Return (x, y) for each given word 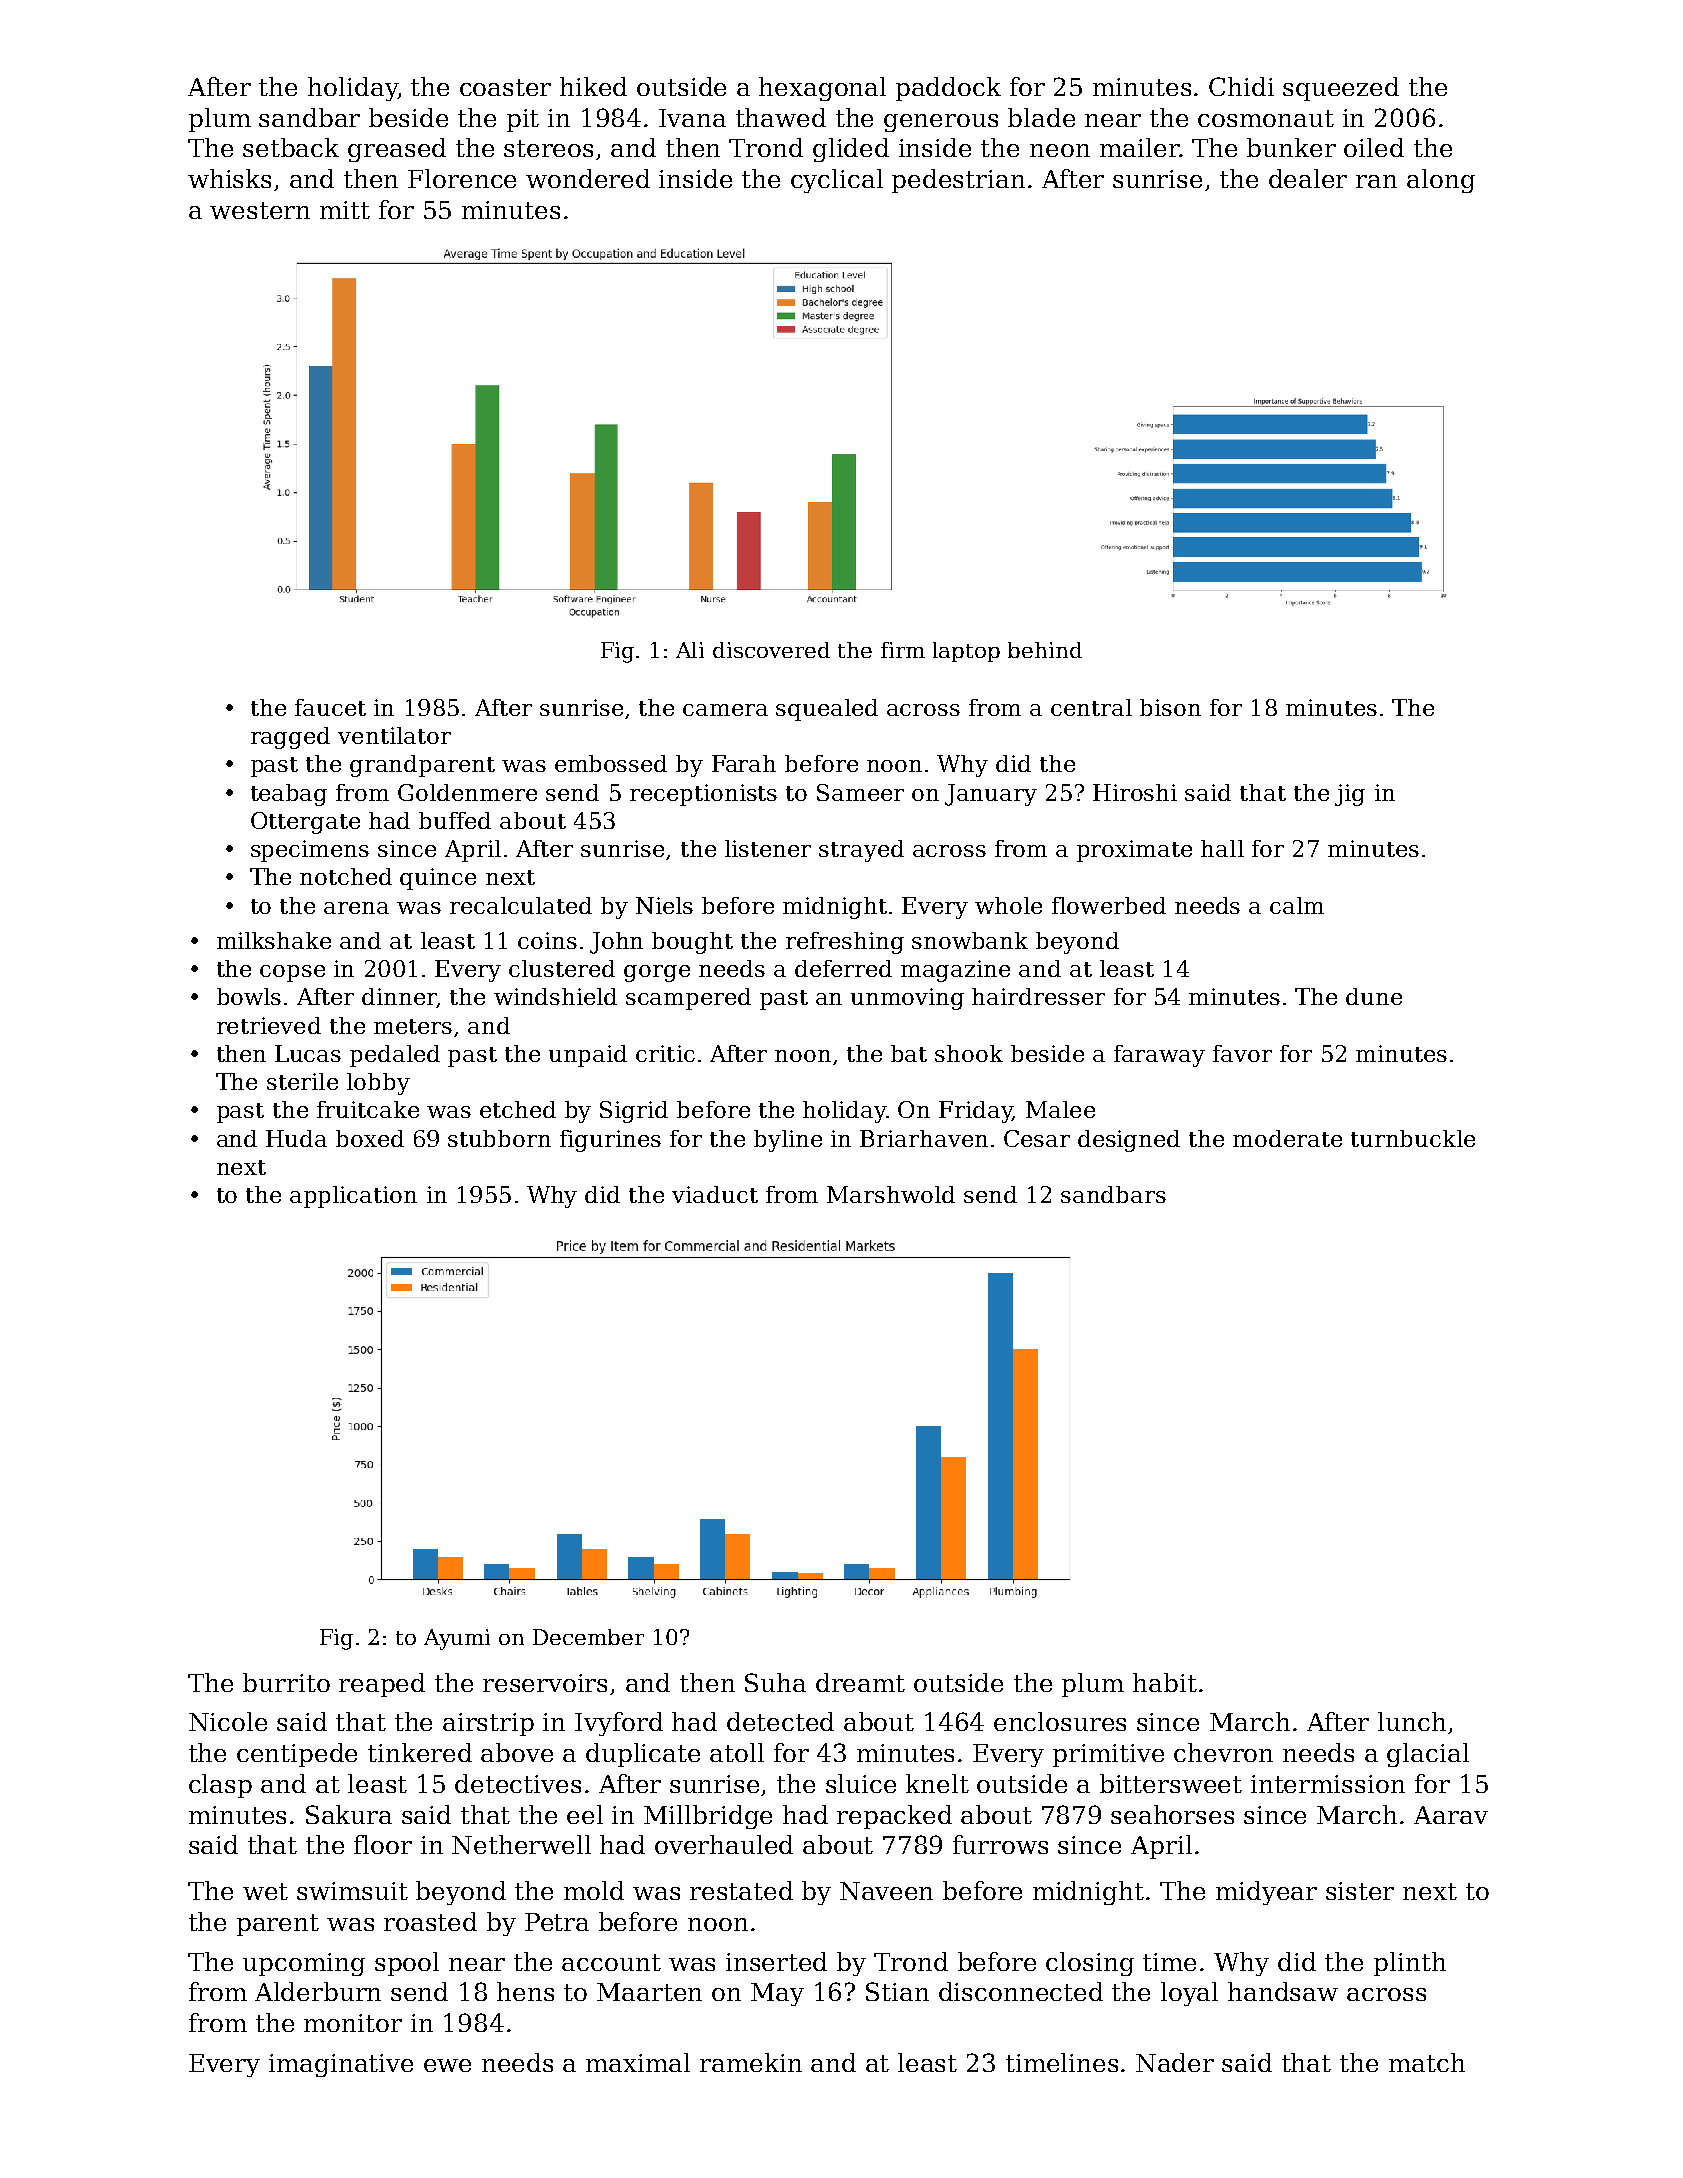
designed (1129, 1141)
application (353, 1197)
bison (1170, 707)
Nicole (228, 1721)
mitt (345, 210)
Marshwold (891, 1194)
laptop (966, 652)
